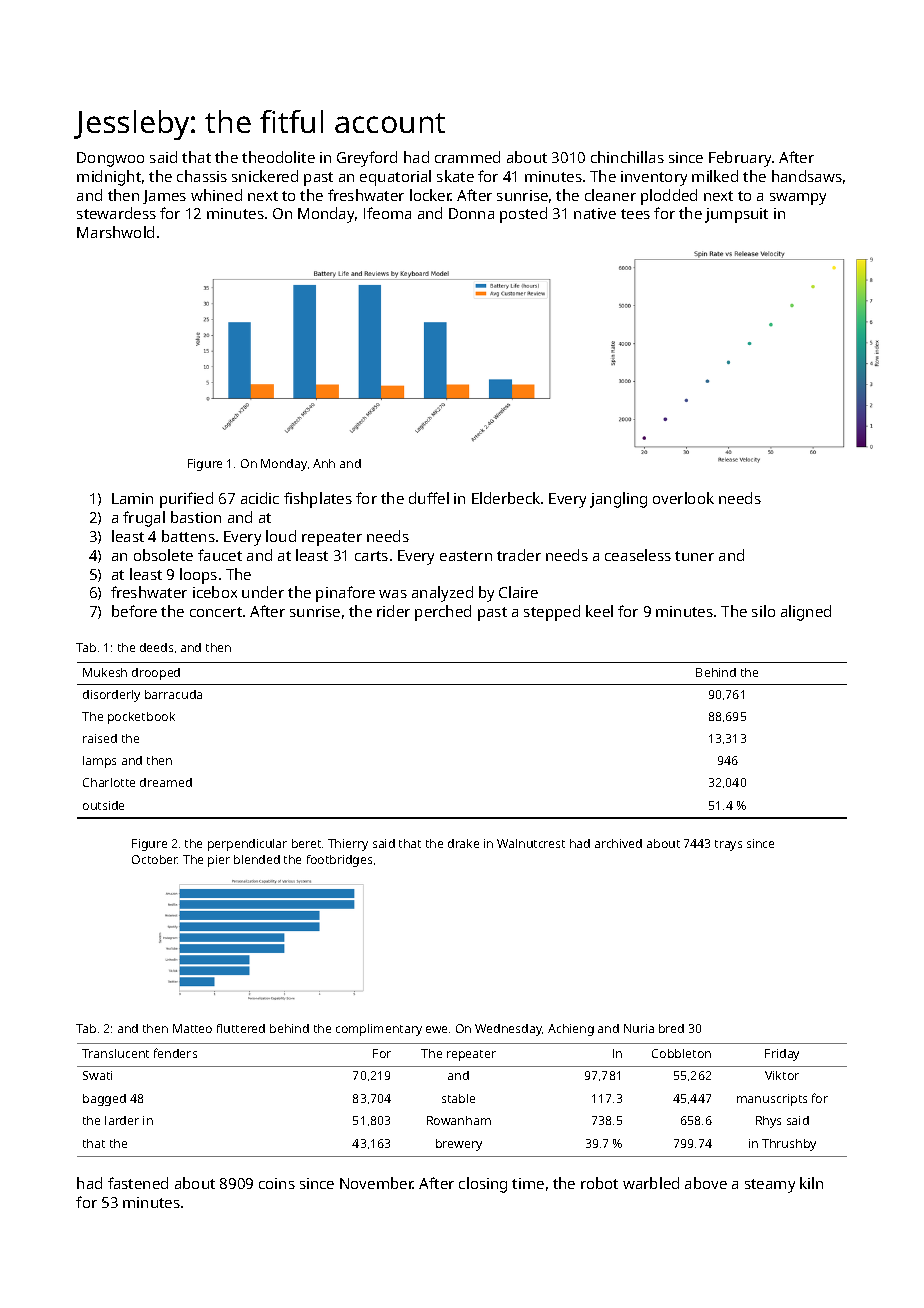 This screenshot has height=1308, width=924. I want to click on Lamin, so click(132, 498).
